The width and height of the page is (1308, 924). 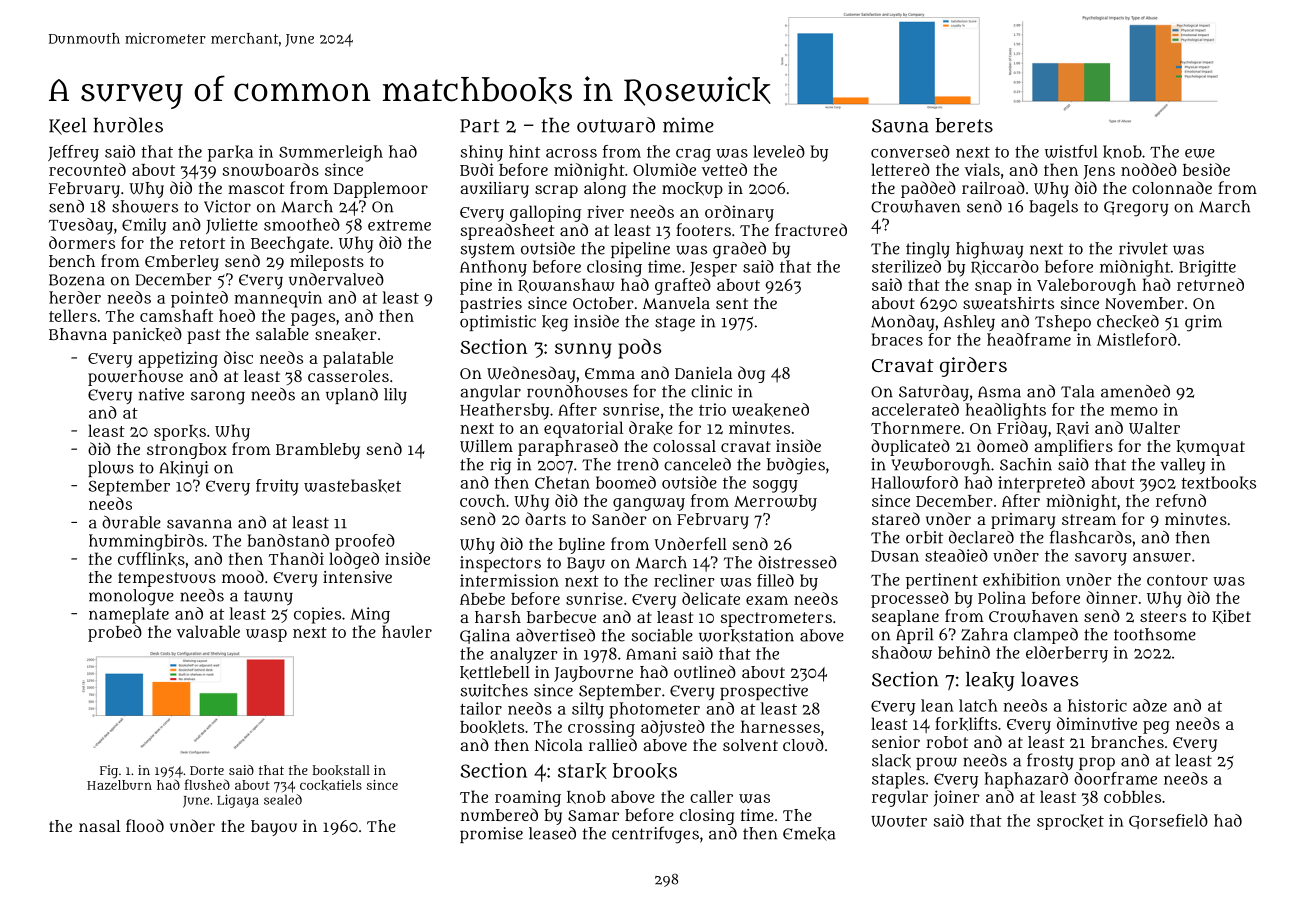 What do you see at coordinates (73, 153) in the page?
I see `Jeffrey` at bounding box center [73, 153].
